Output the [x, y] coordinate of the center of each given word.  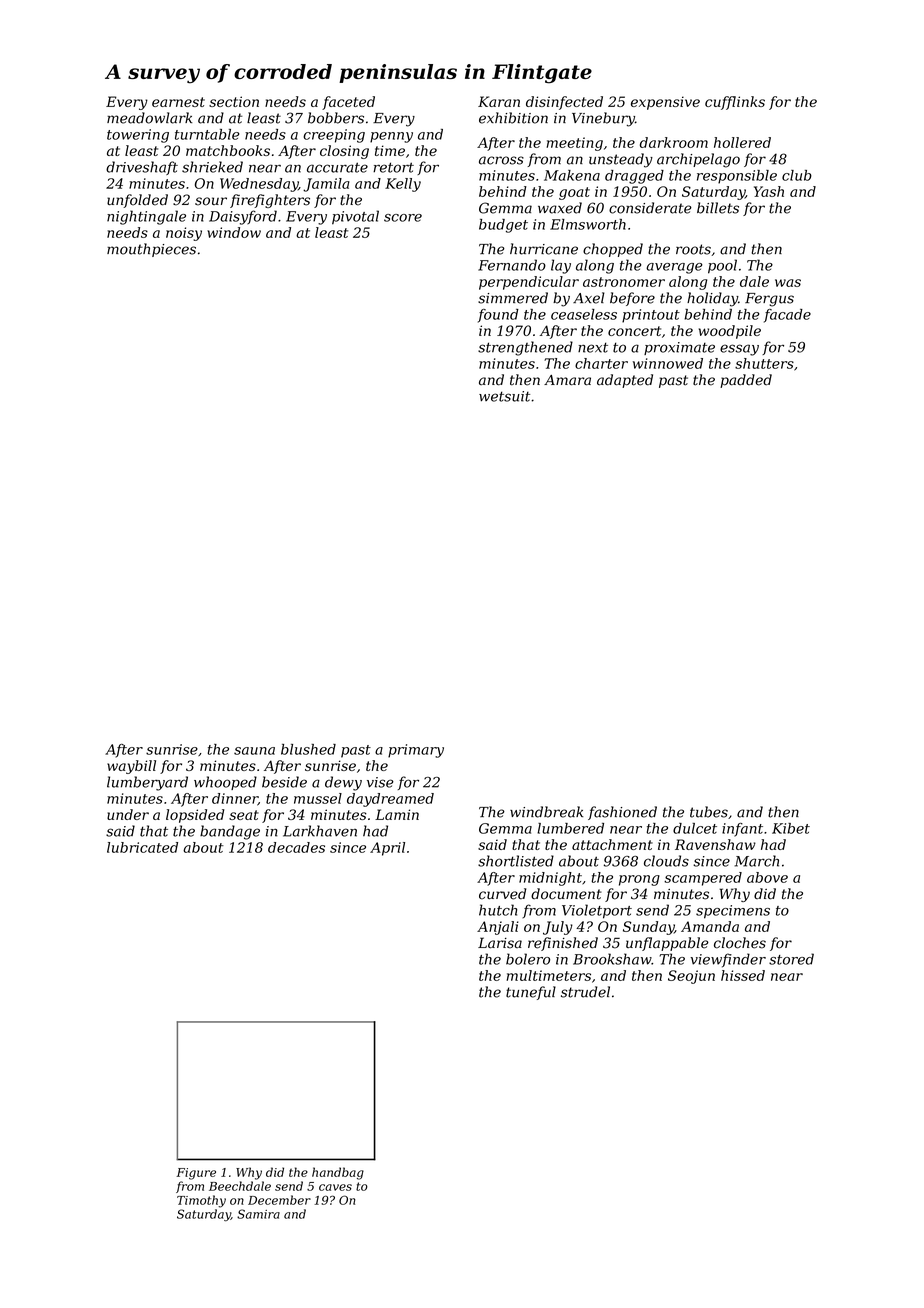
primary [416, 751]
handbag [338, 1173]
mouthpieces [151, 250]
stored [791, 959]
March [757, 861]
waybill [131, 767]
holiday [712, 299]
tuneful [531, 993]
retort [393, 167]
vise [380, 782]
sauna [254, 751]
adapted [625, 381]
